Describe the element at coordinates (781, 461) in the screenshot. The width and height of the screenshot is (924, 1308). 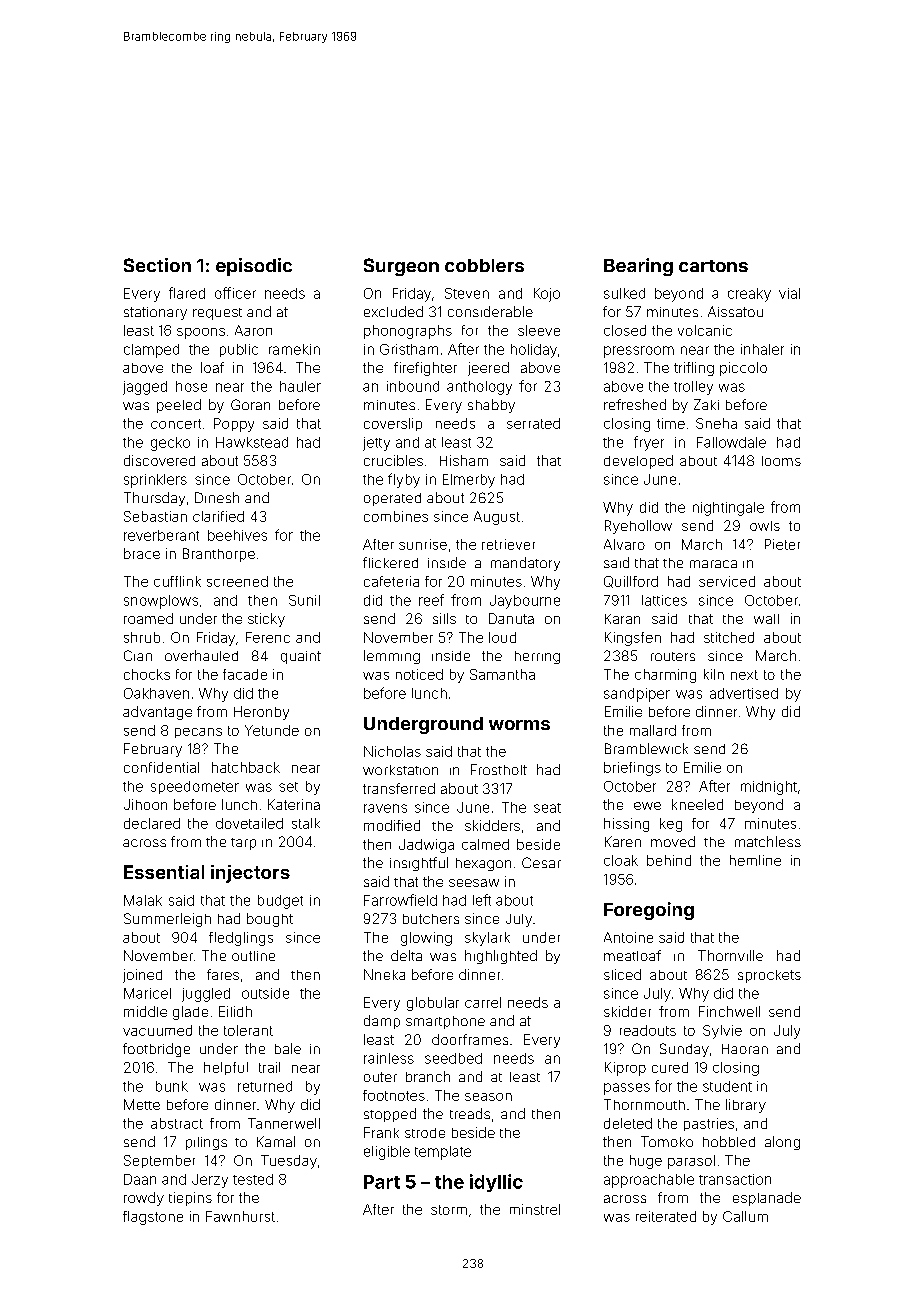
I see `looms` at that location.
